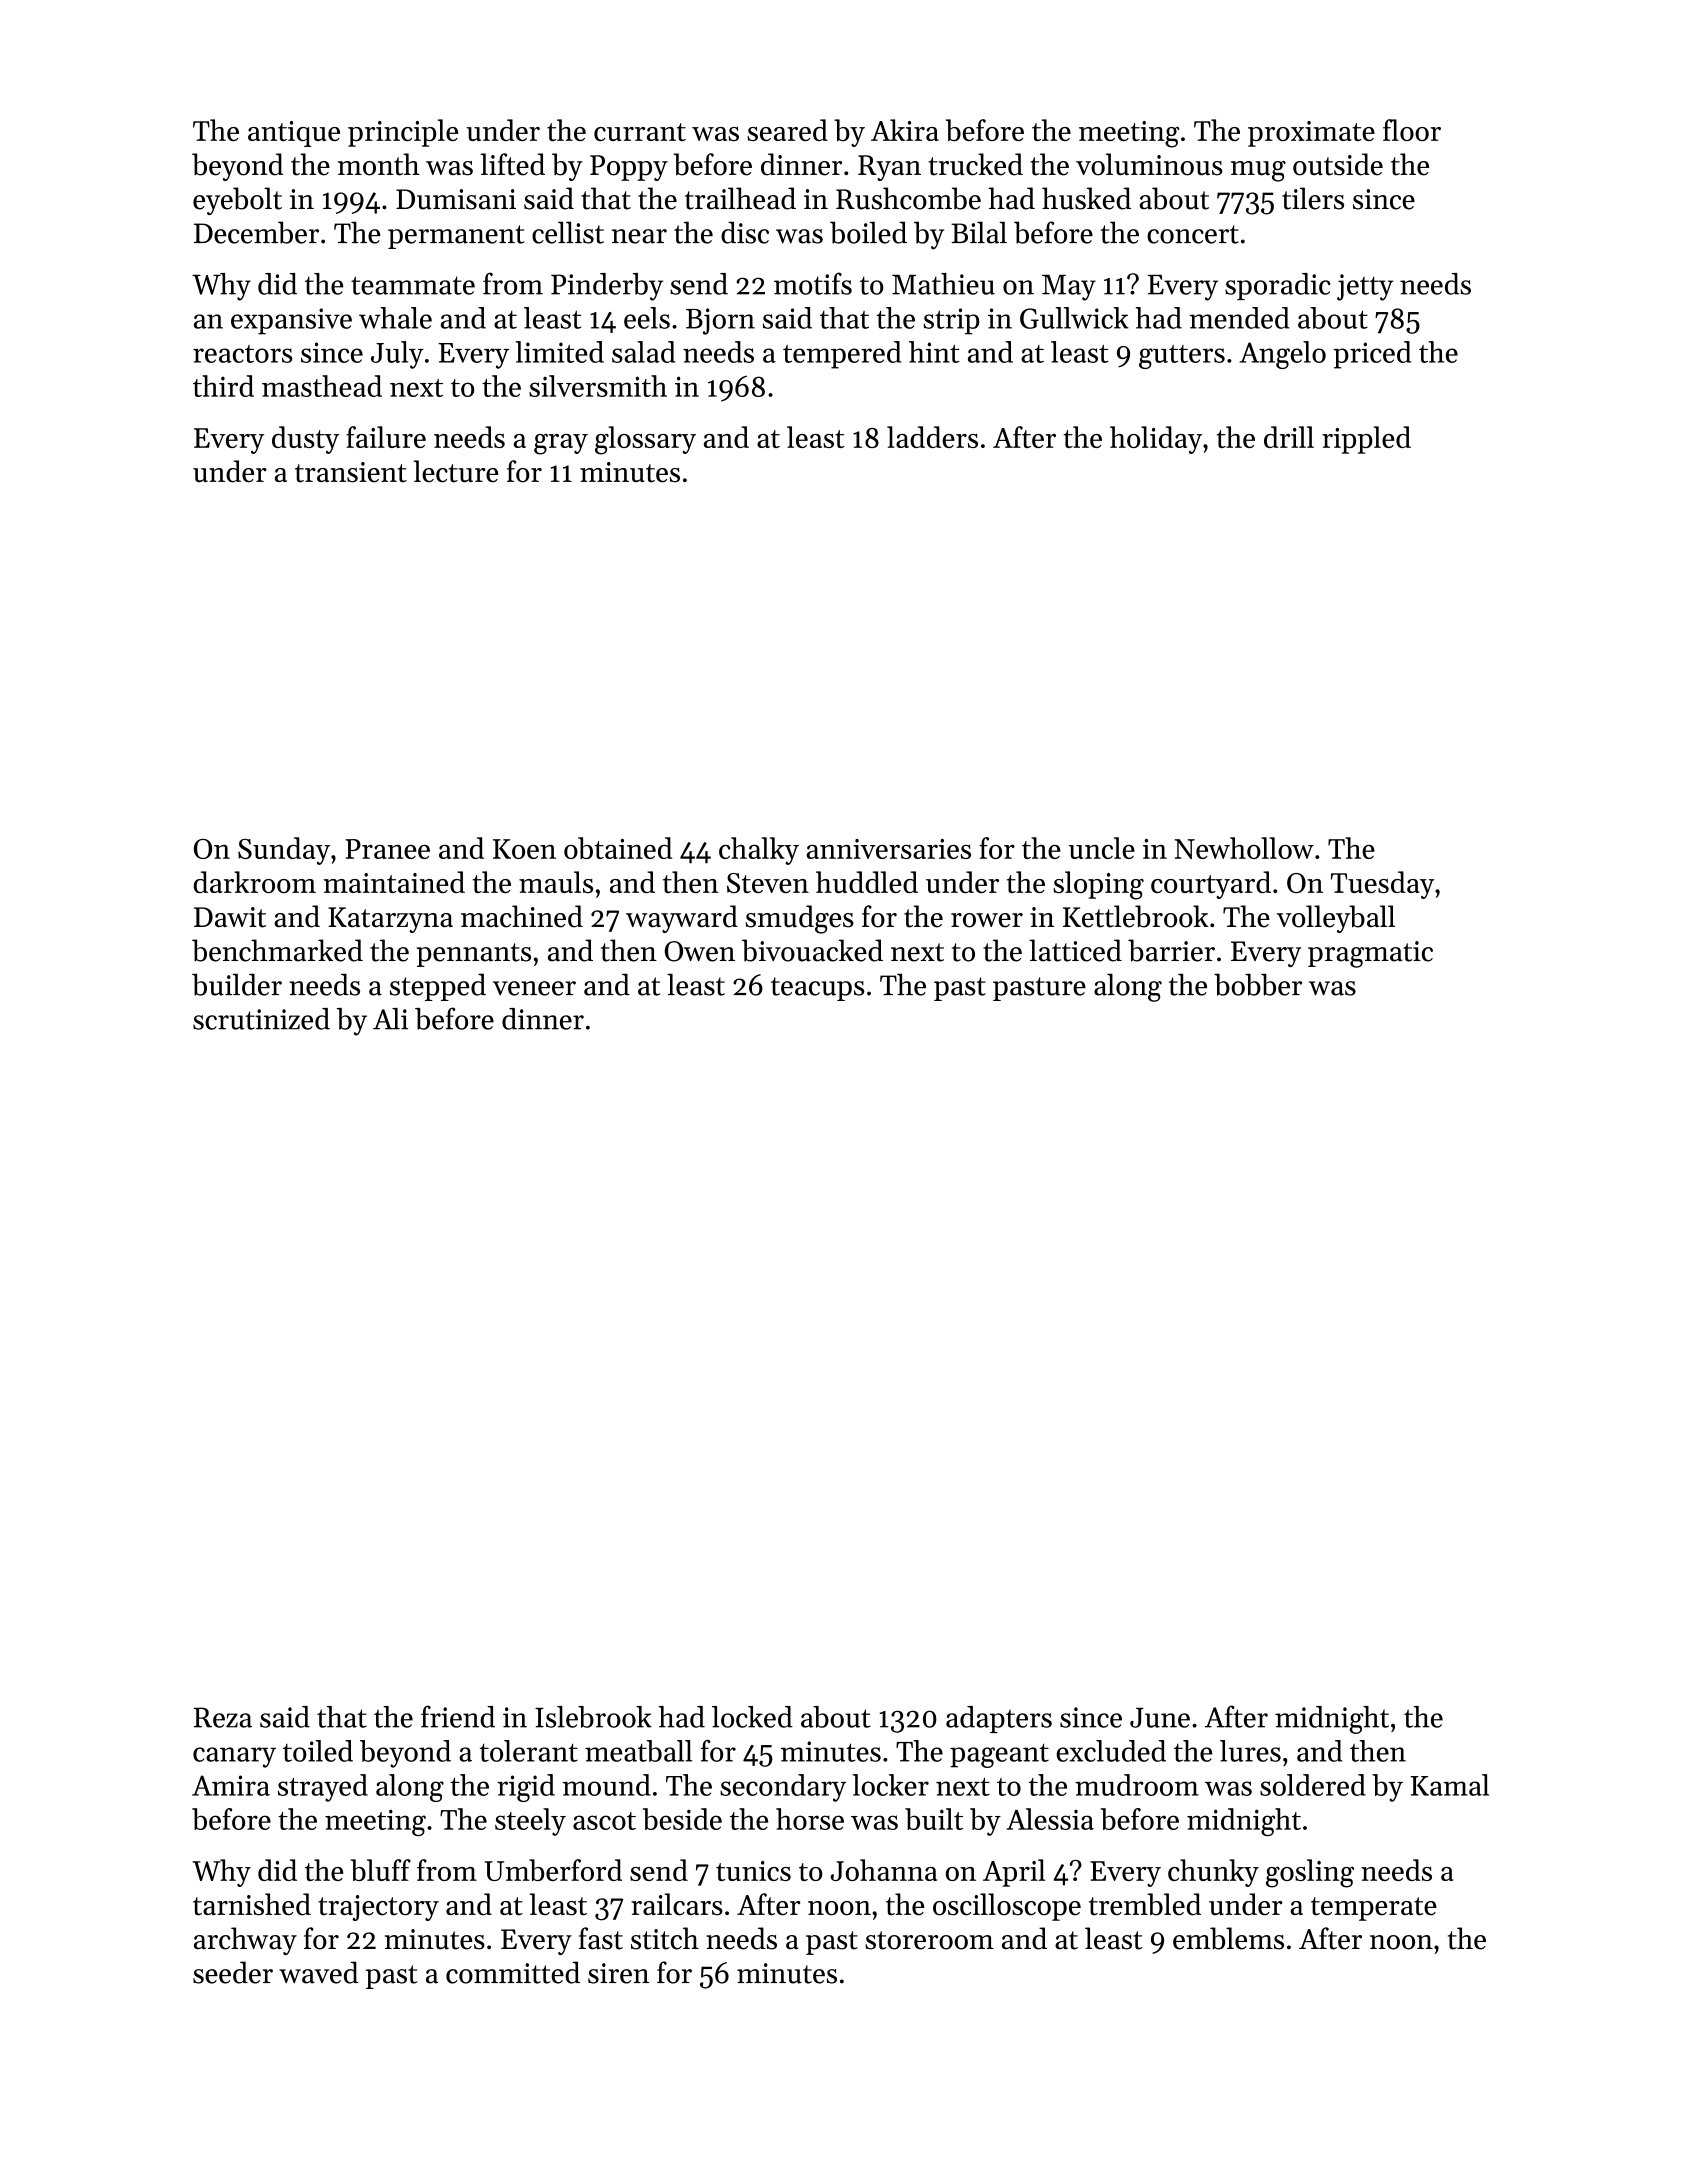 The image size is (1683, 2178). I want to click on seeder, so click(233, 1972).
